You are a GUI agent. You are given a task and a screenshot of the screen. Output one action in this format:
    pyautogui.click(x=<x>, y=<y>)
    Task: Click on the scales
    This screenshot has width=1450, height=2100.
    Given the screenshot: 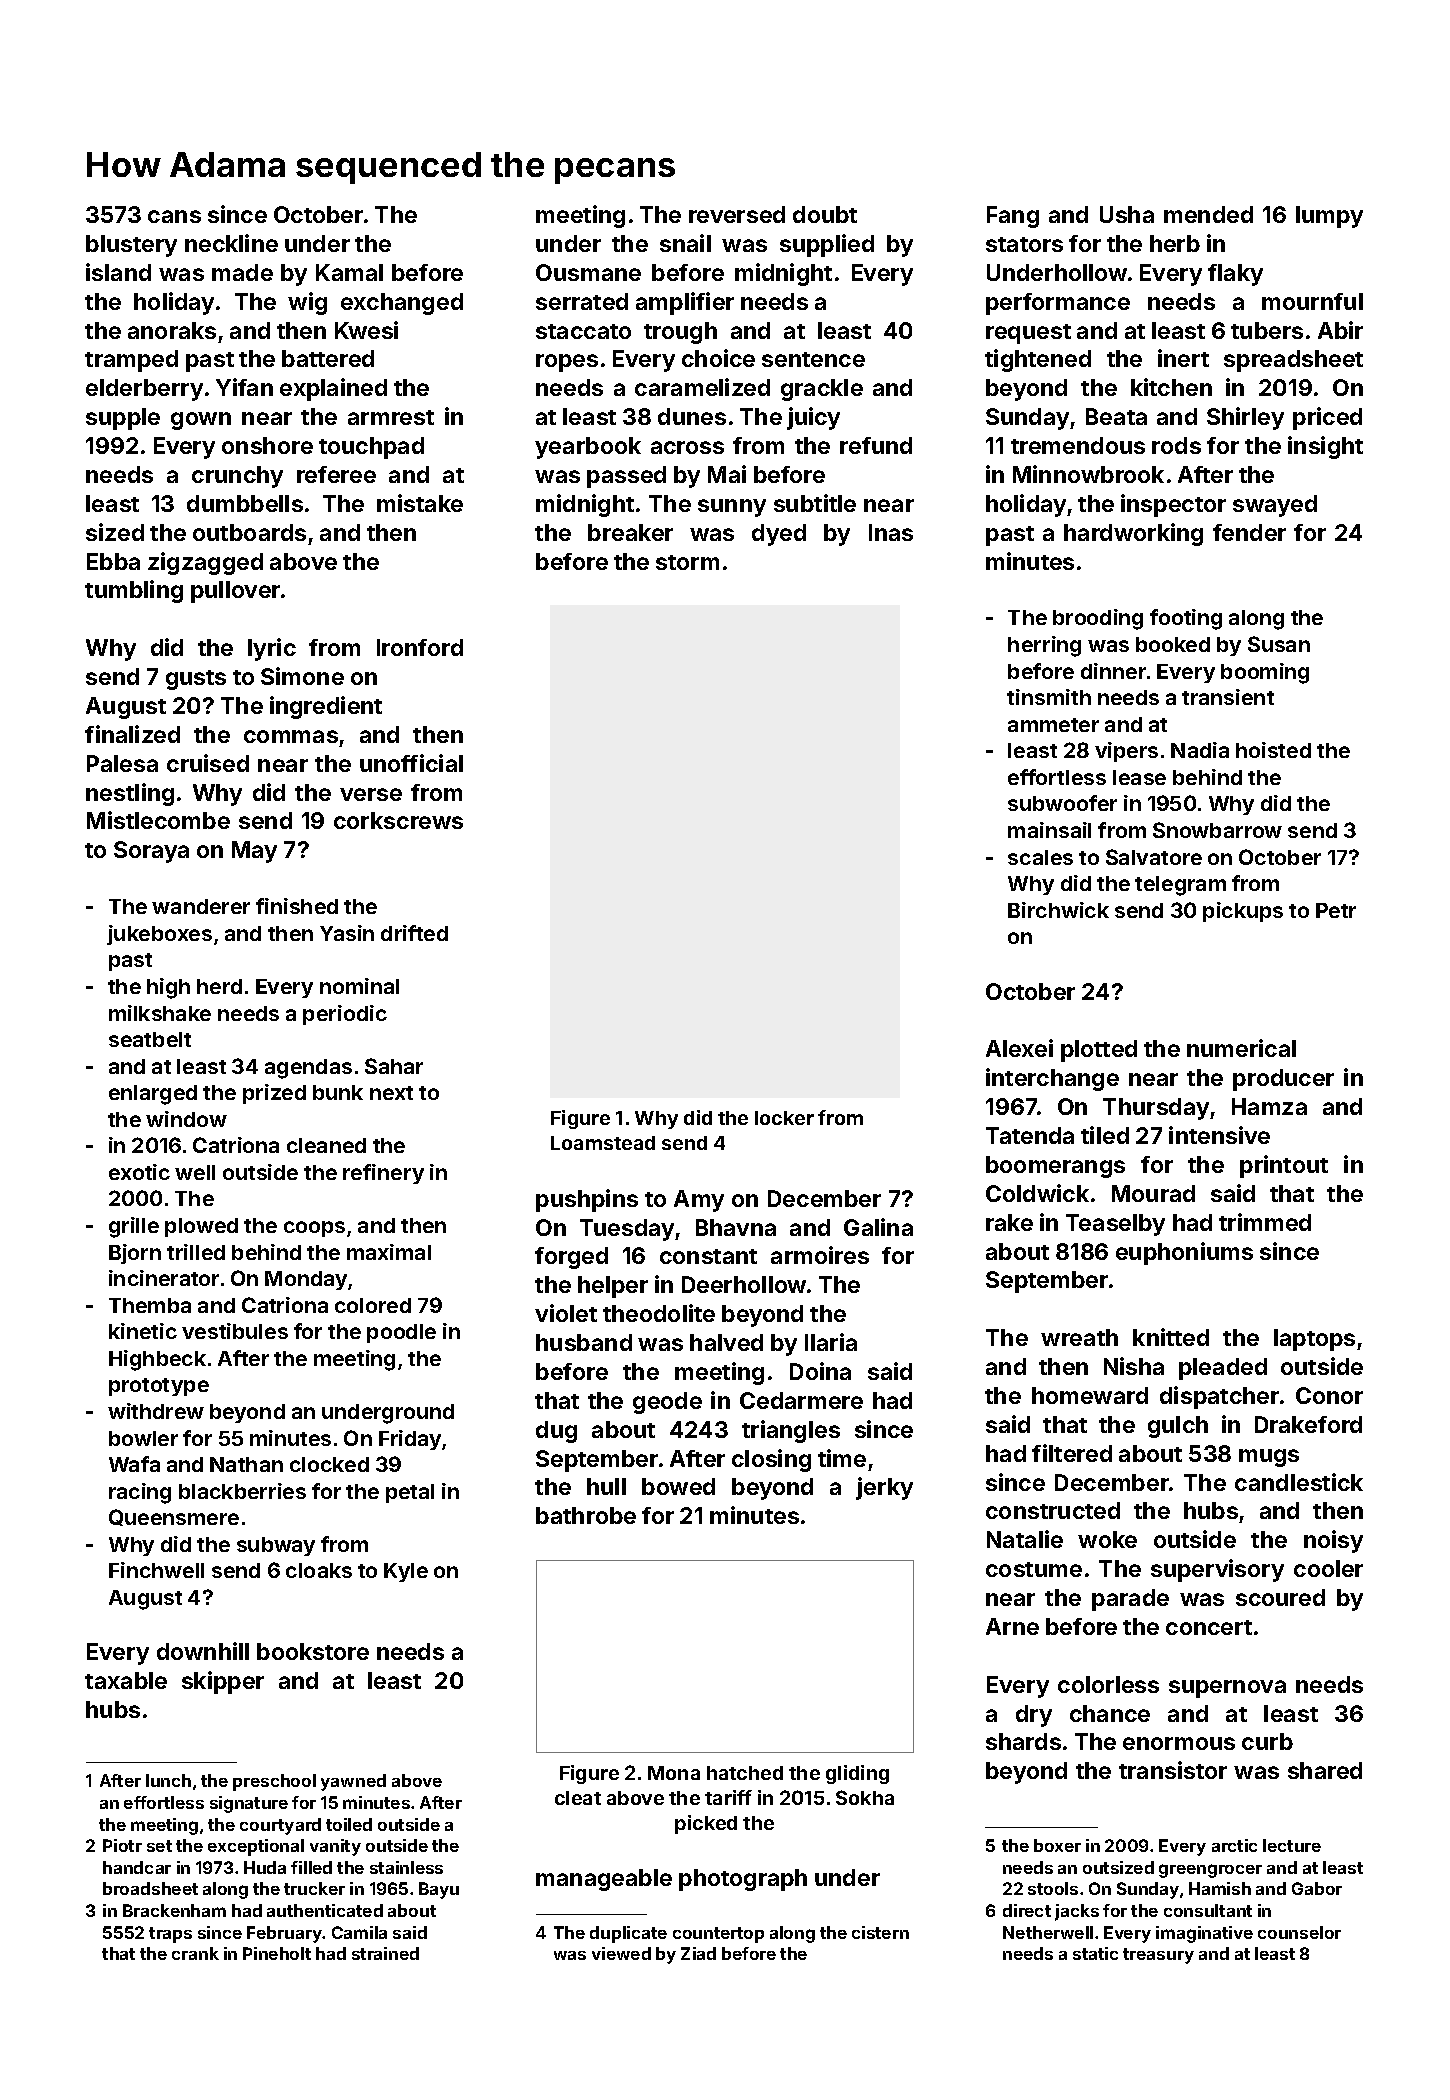 What is the action you would take?
    pyautogui.click(x=1040, y=857)
